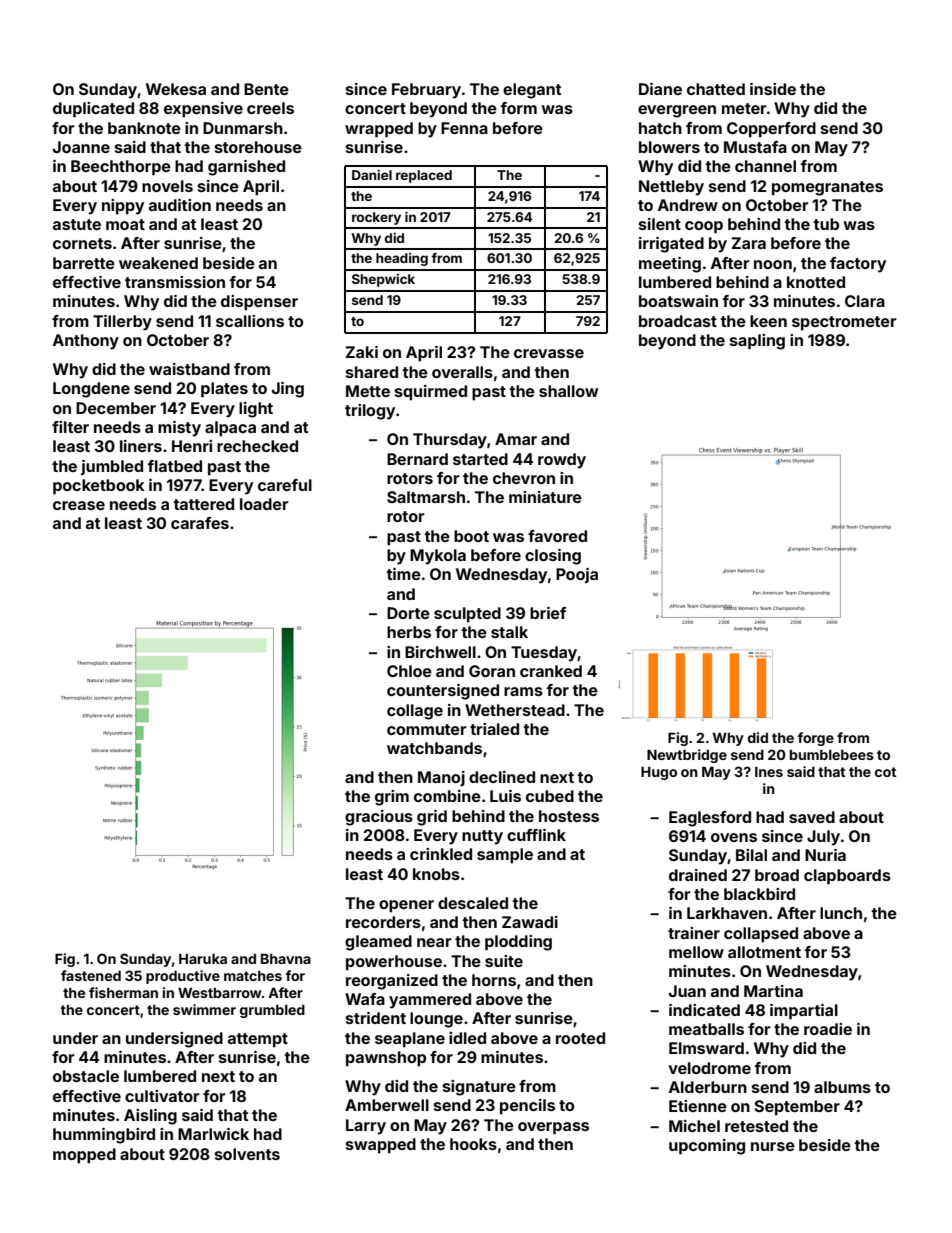 This screenshot has height=1233, width=952. I want to click on noon, so click(773, 264).
